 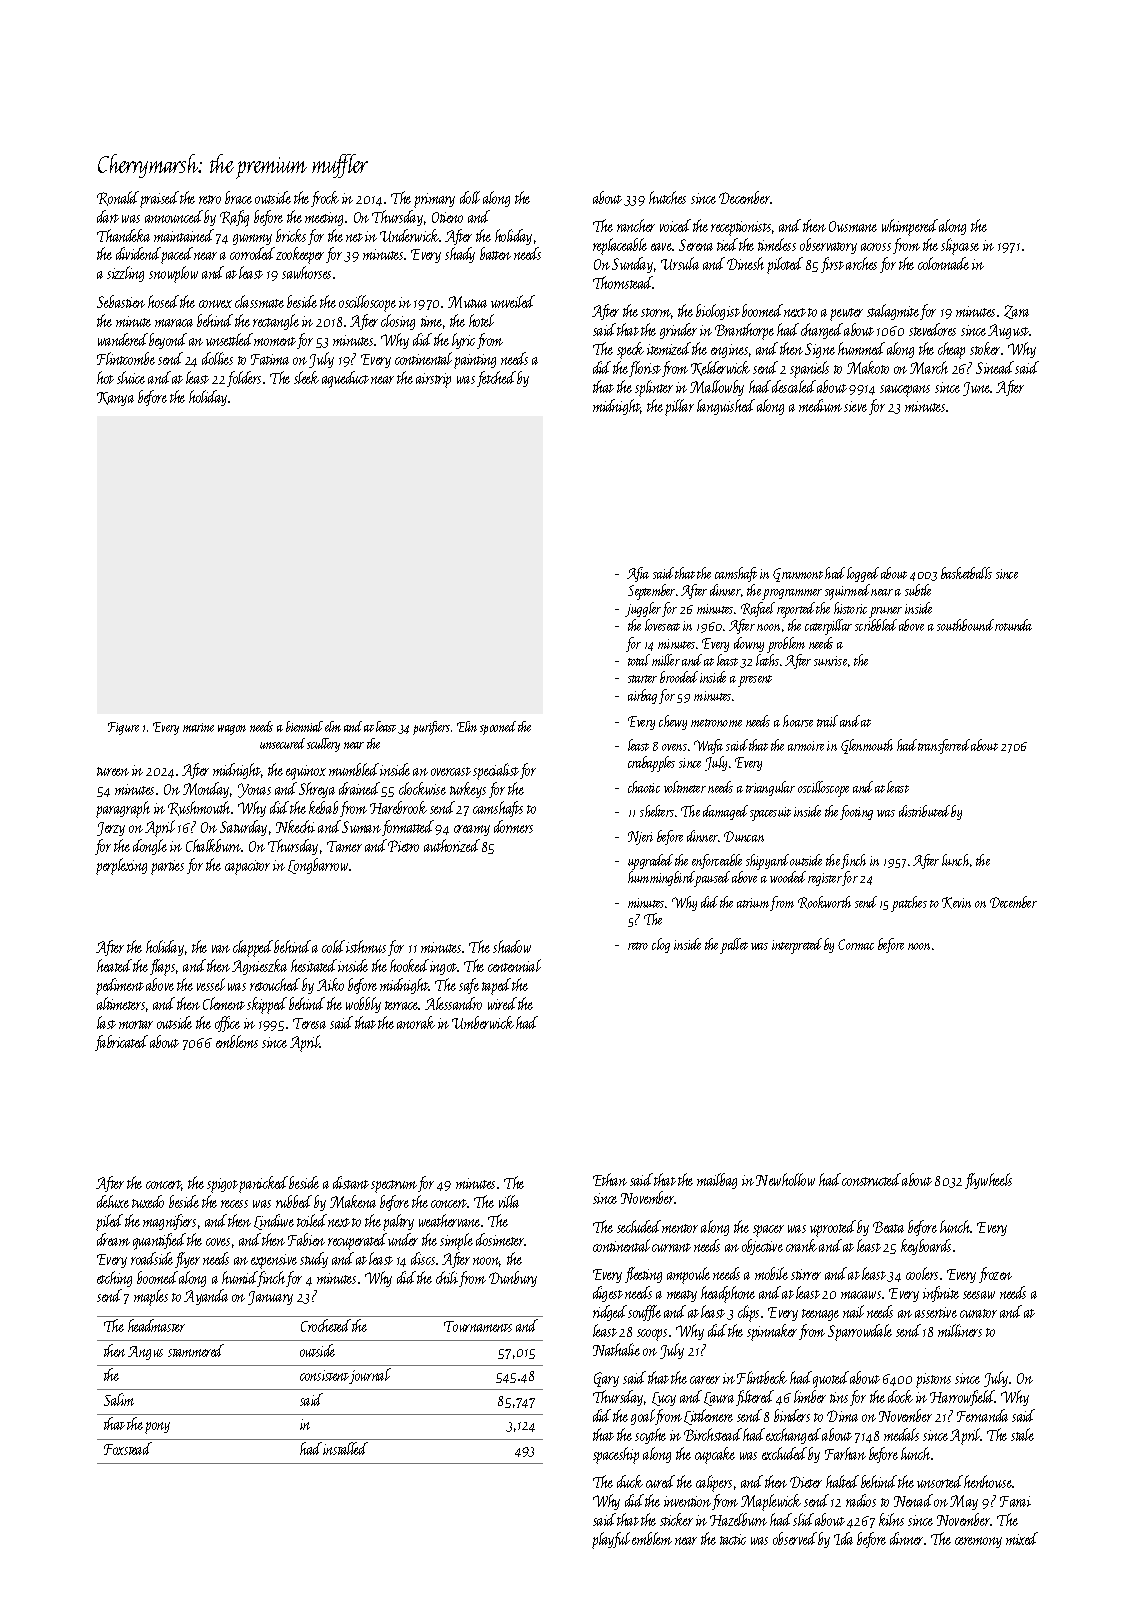 What do you see at coordinates (325, 199) in the document?
I see `frock` at bounding box center [325, 199].
